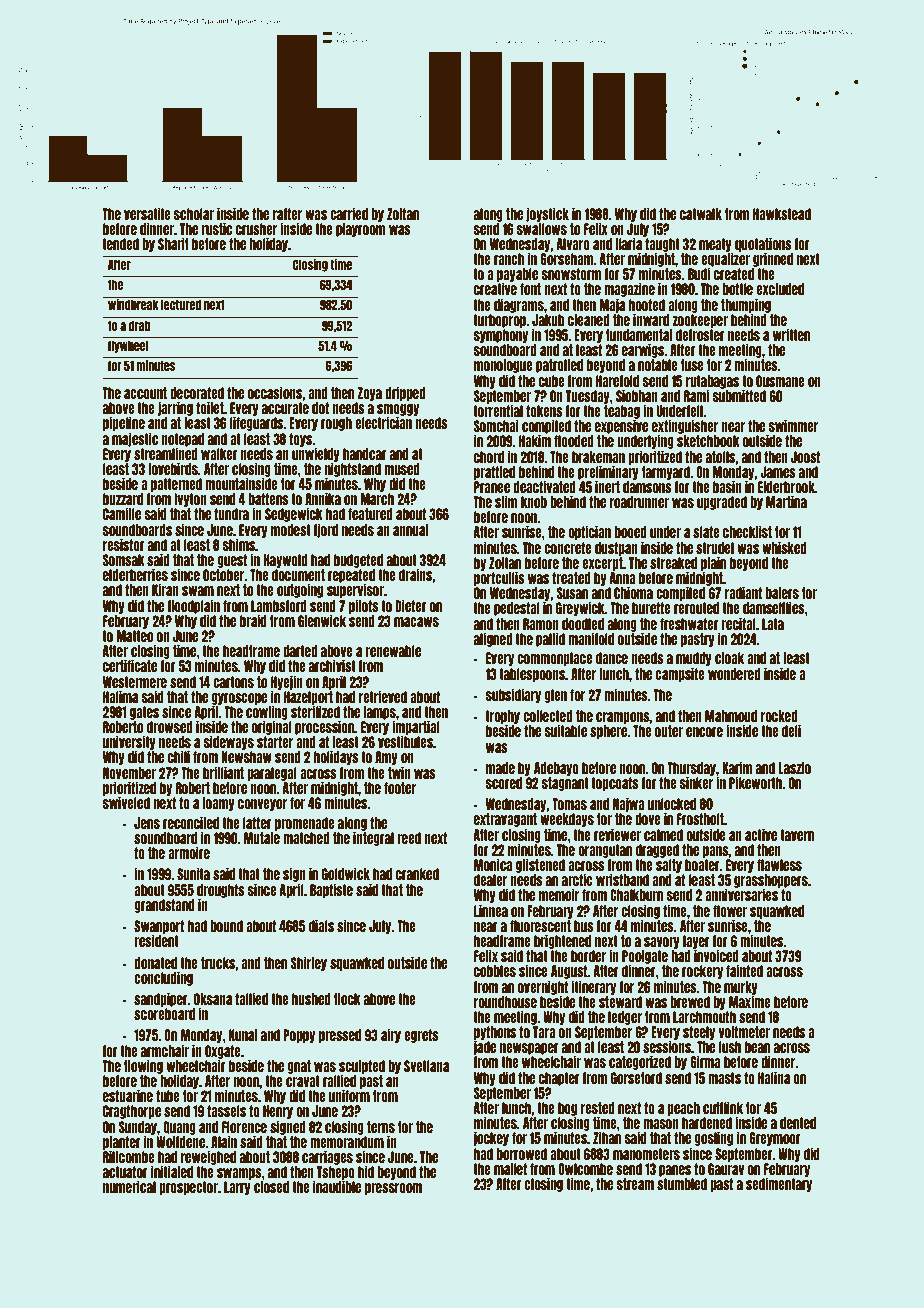 This document has width=924, height=1308. Describe the element at coordinates (682, 1184) in the document. I see `stumbled` at that location.
